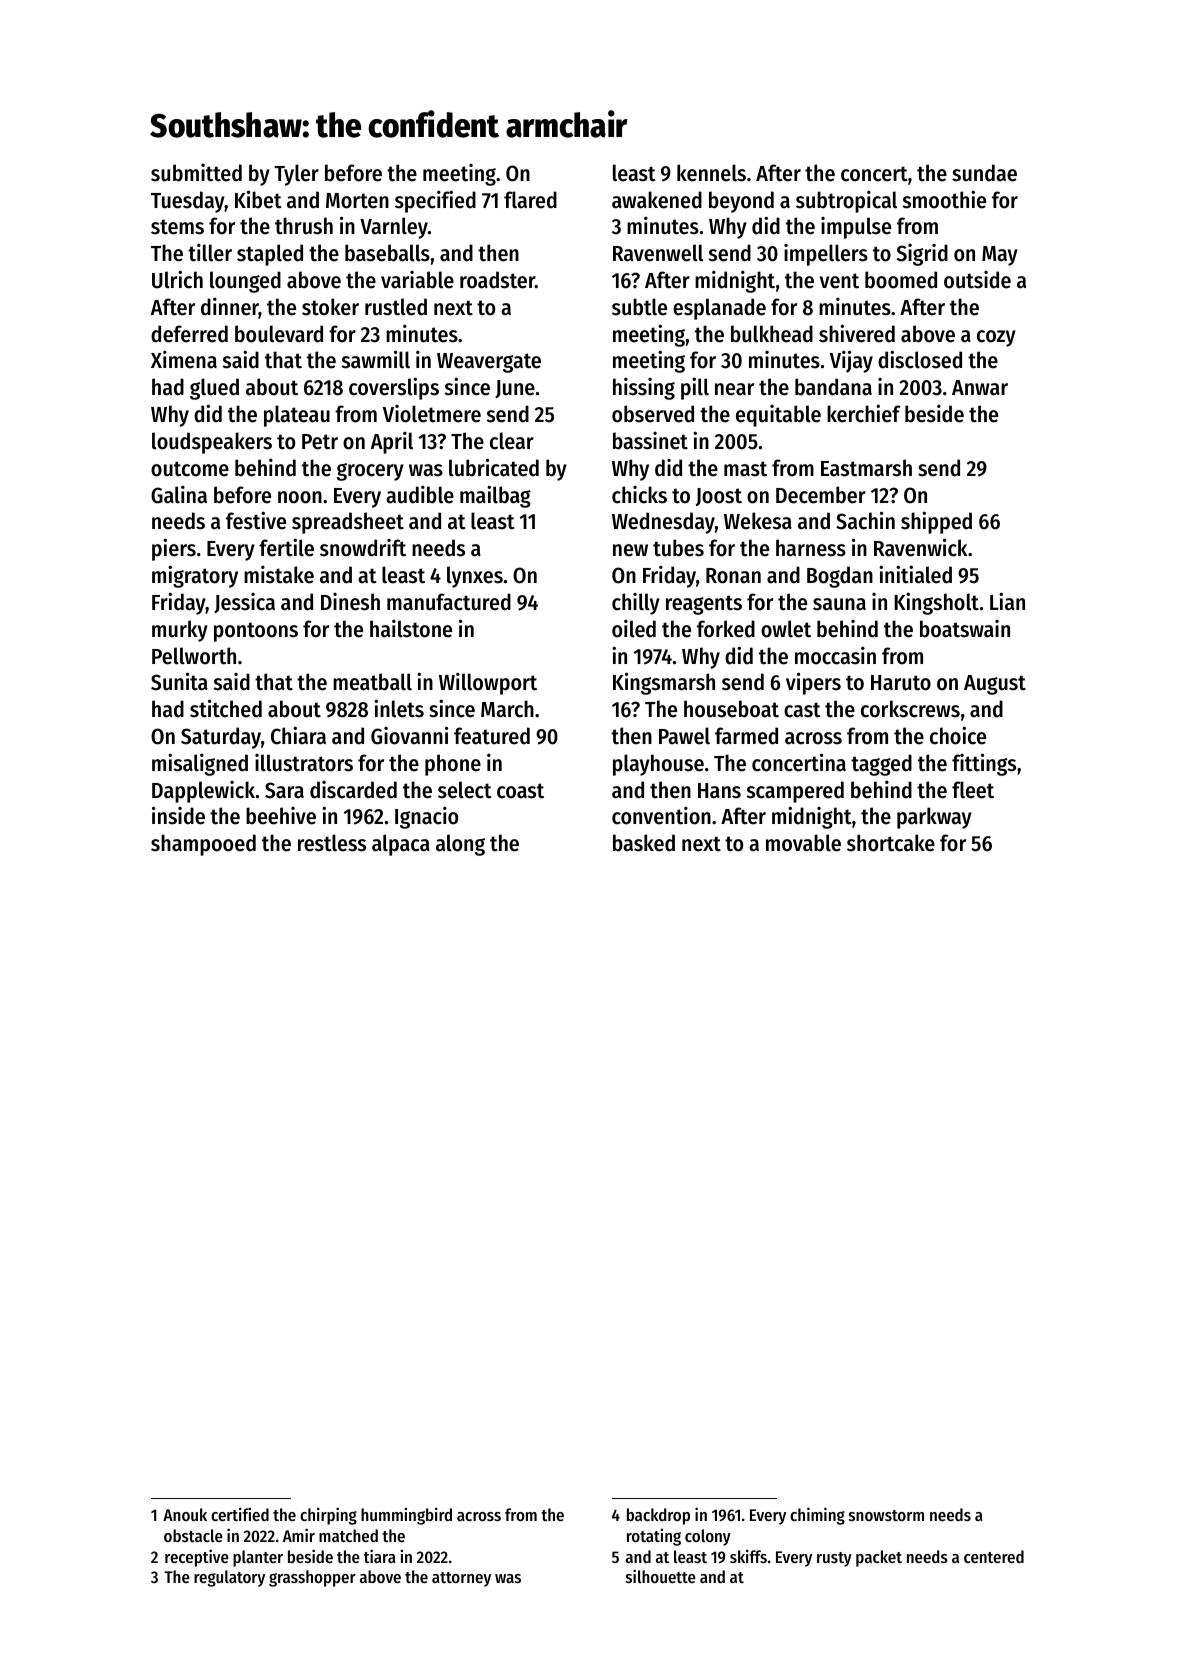 The width and height of the document is (1180, 1669). What do you see at coordinates (644, 843) in the document?
I see `basked` at bounding box center [644, 843].
